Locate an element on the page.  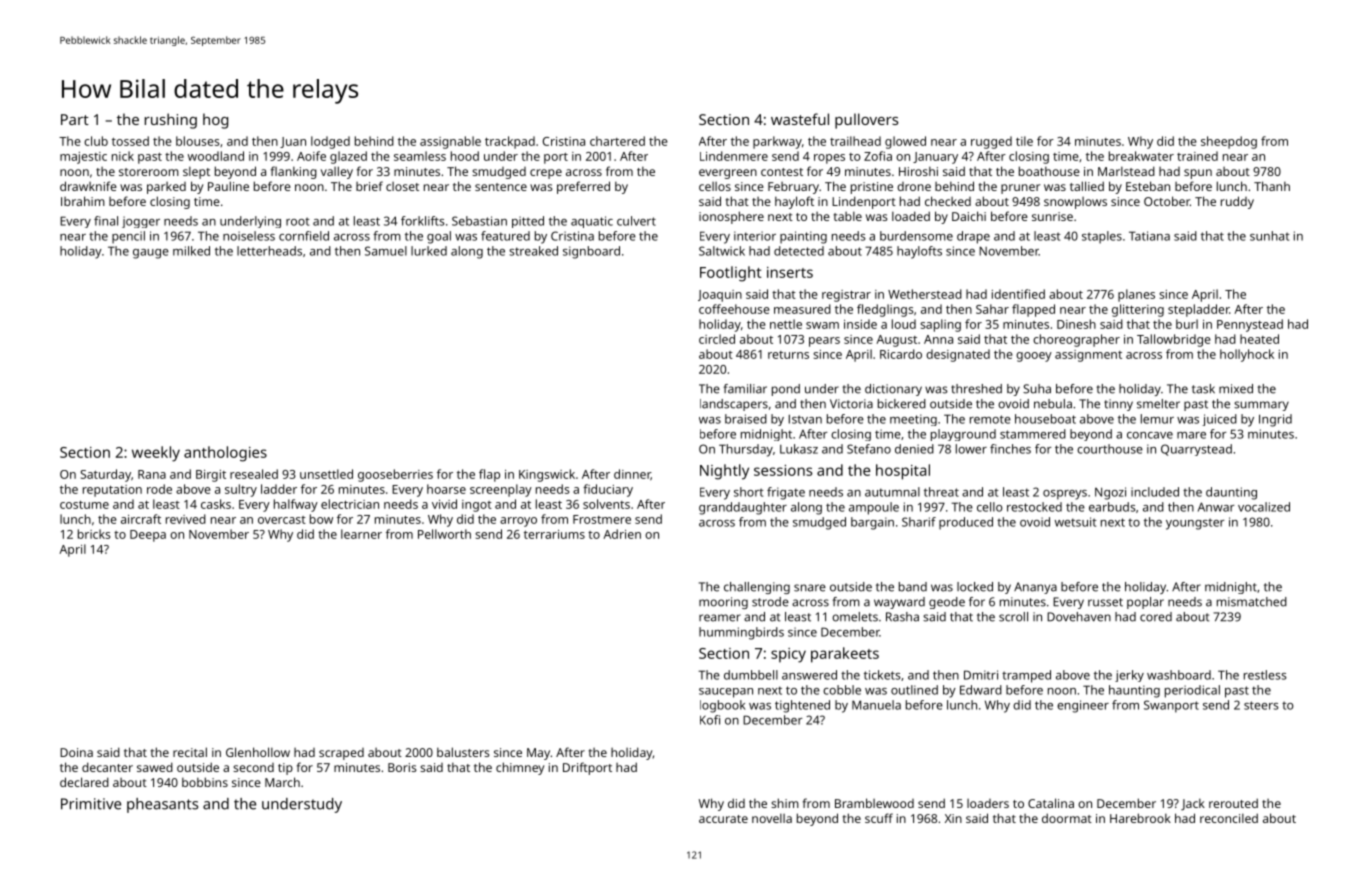
Part is located at coordinates (75, 119).
